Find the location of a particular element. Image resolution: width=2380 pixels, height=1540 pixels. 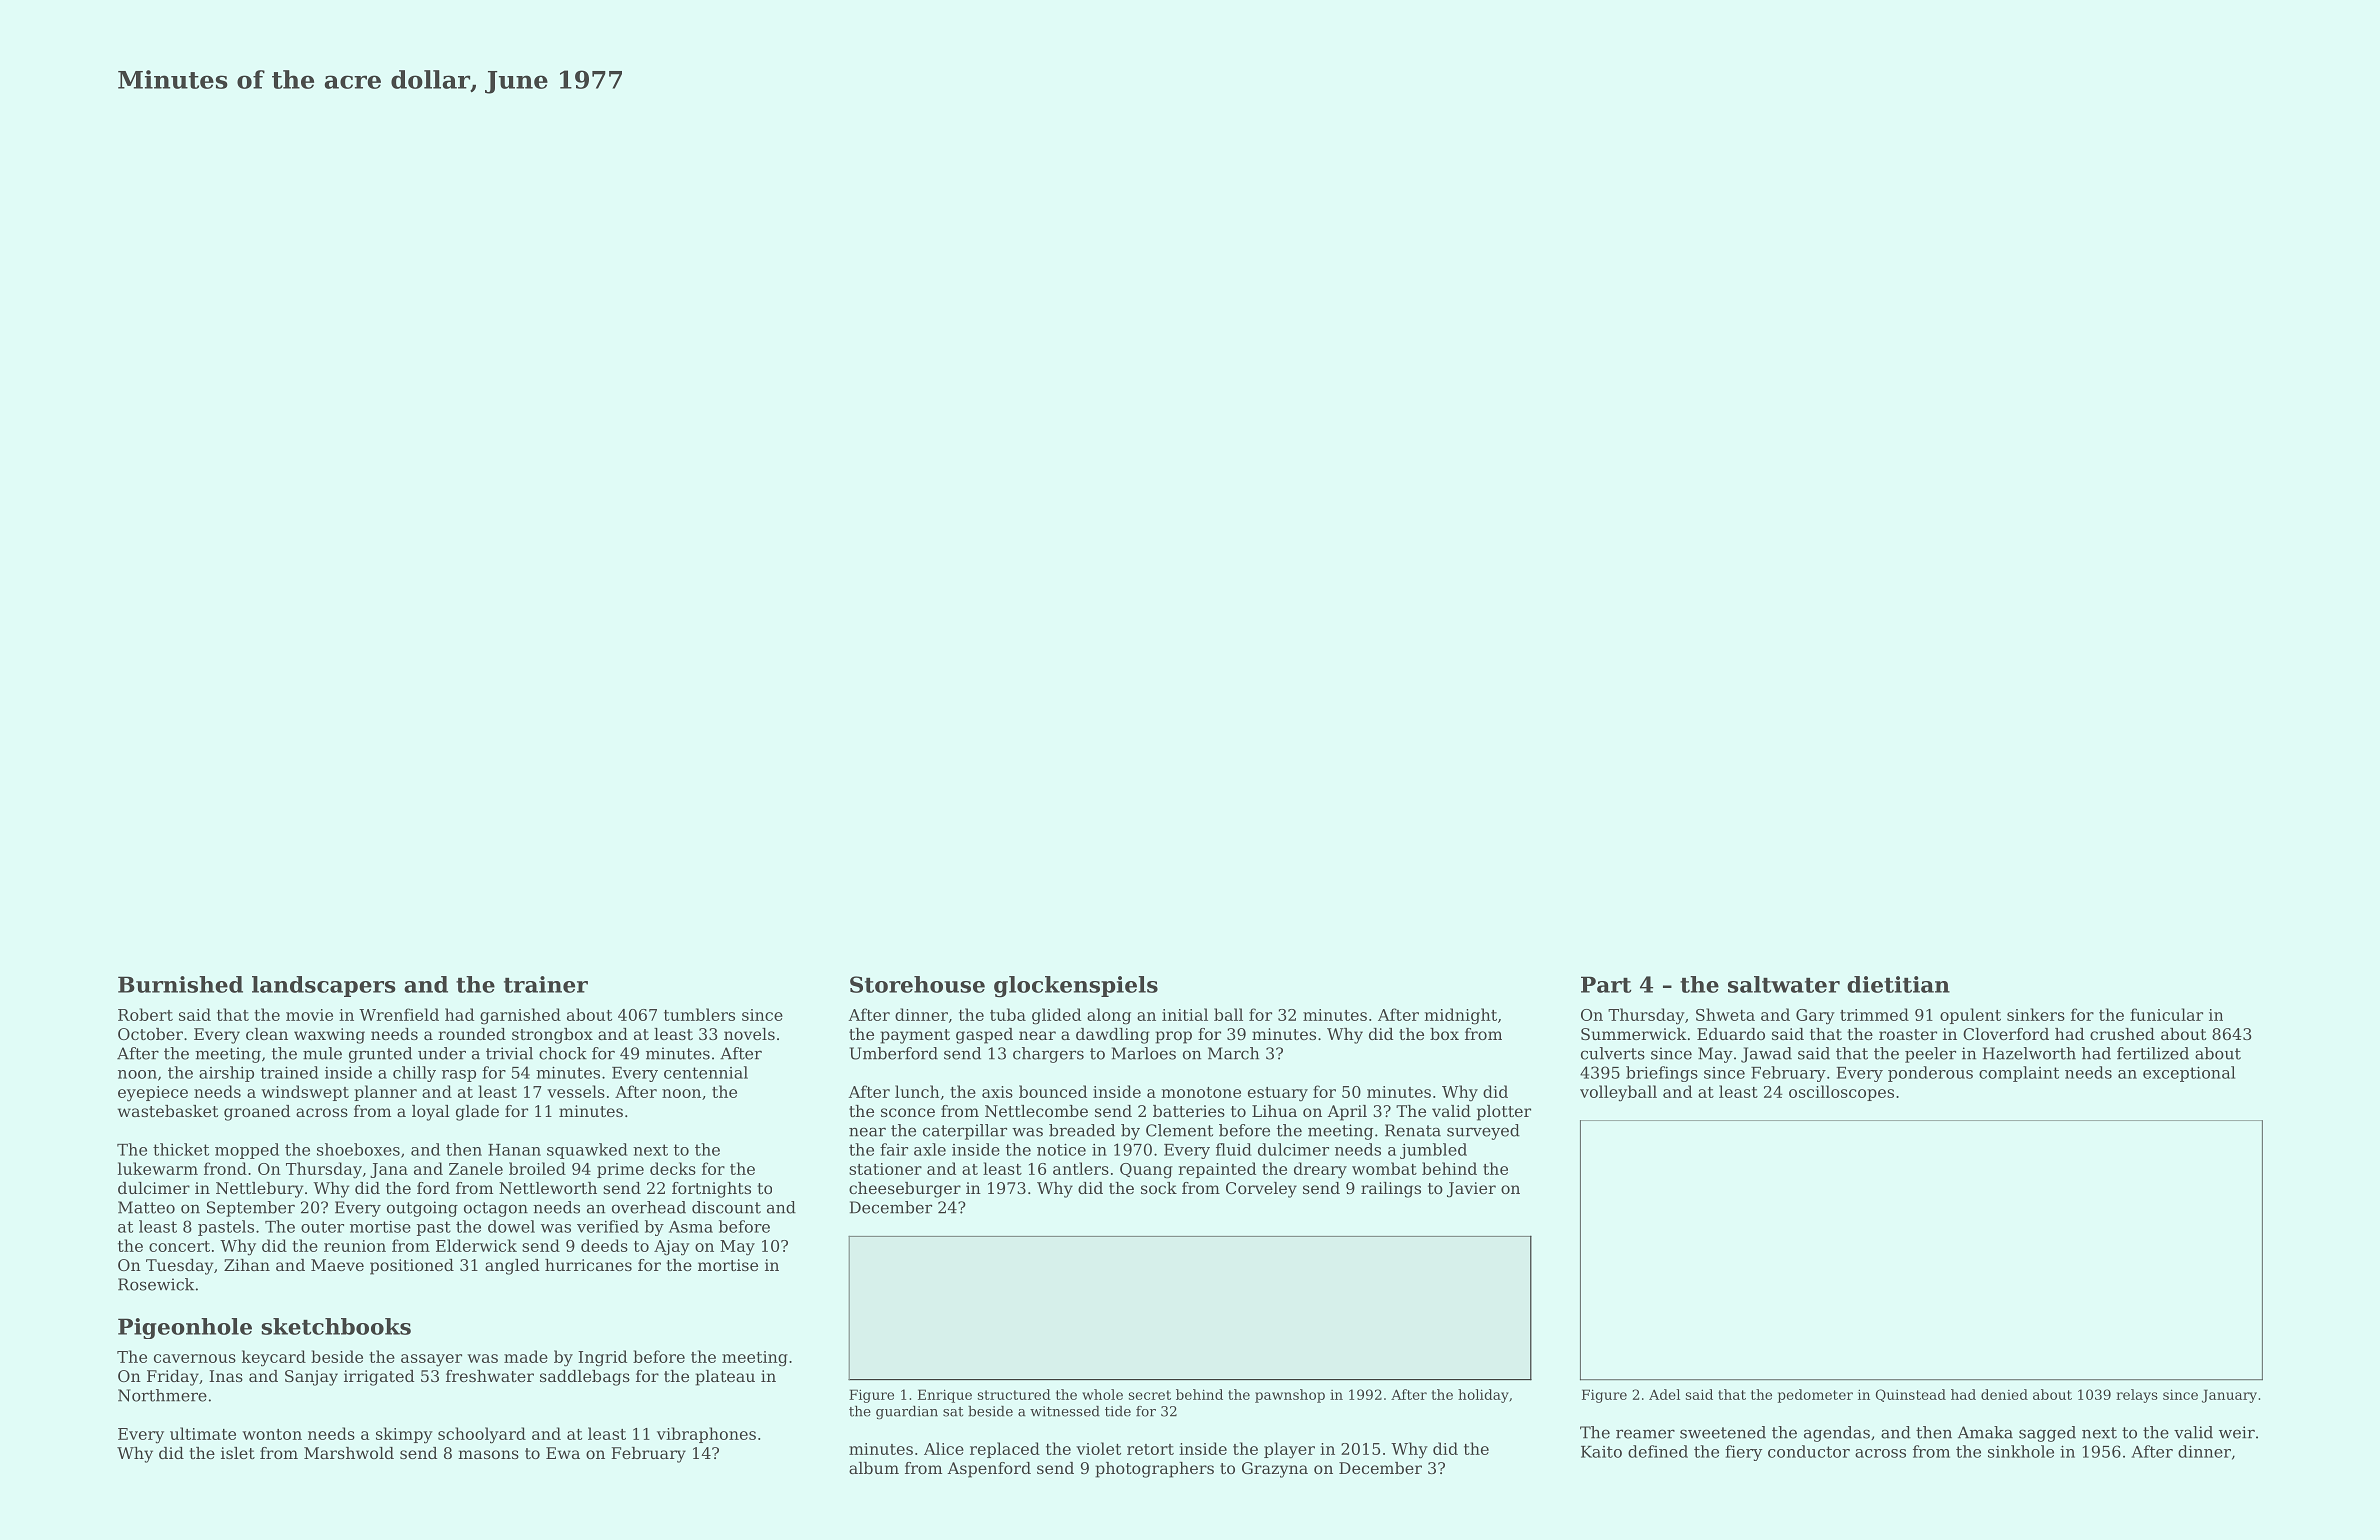

glockenspiels is located at coordinates (1076, 987).
